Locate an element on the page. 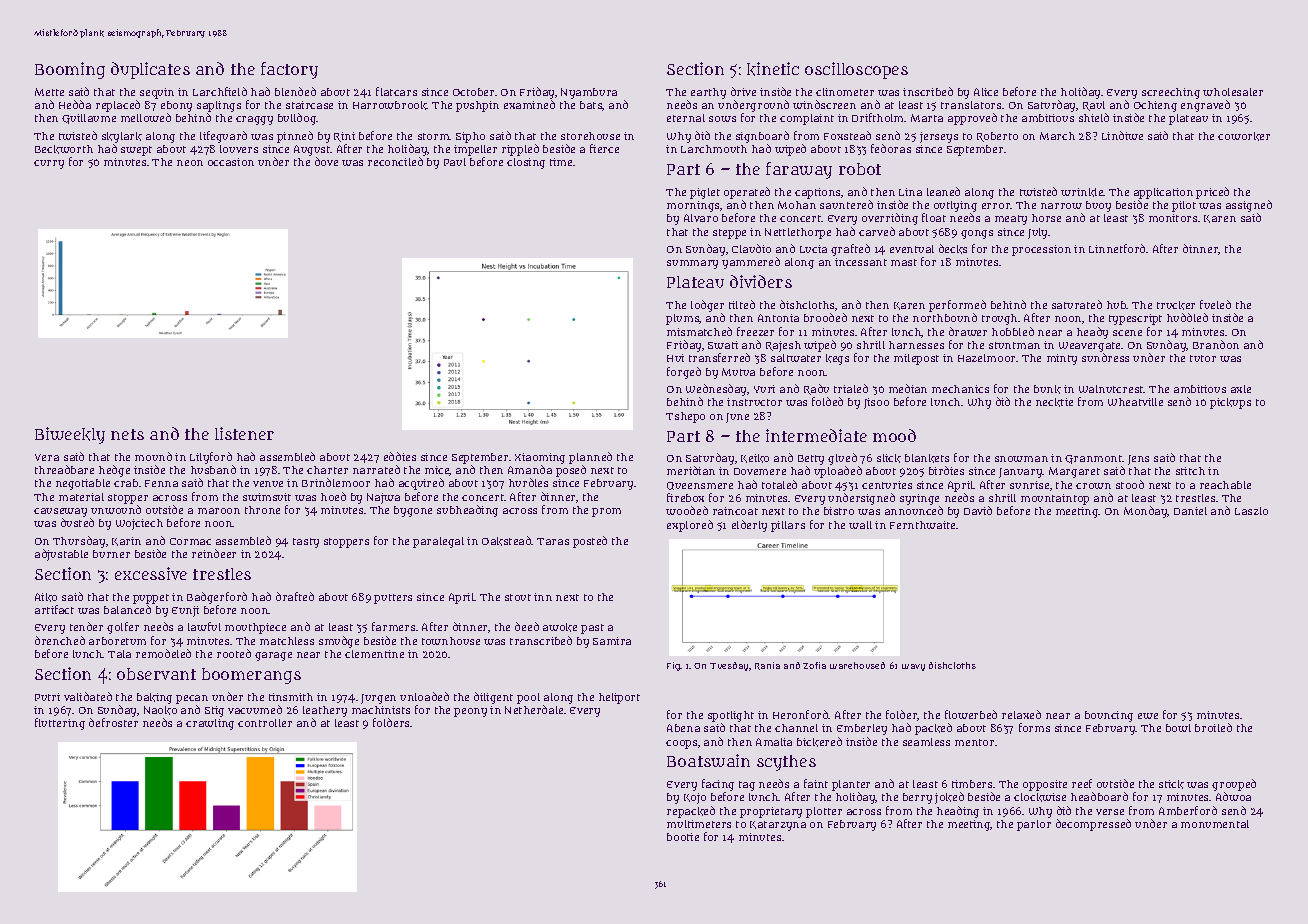 Image resolution: width=1308 pixels, height=924 pixels. oscilloscopes is located at coordinates (856, 70).
